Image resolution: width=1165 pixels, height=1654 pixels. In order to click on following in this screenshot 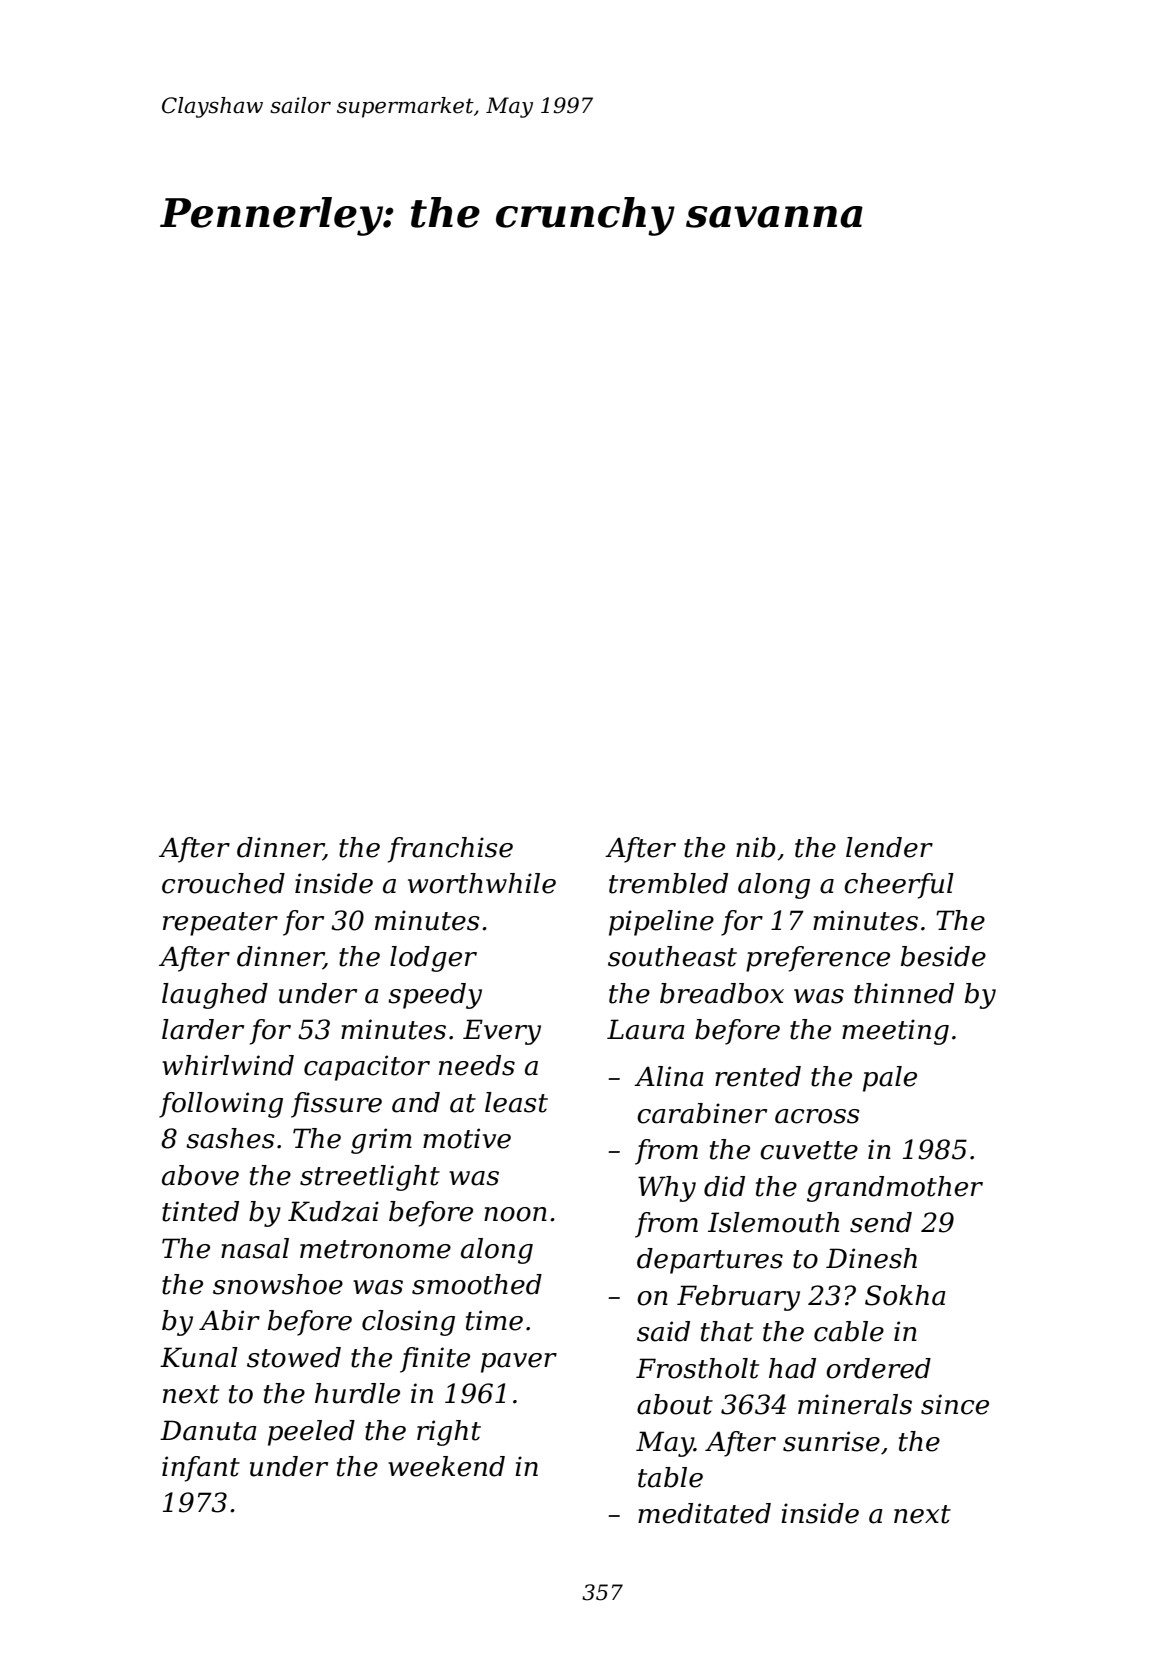, I will do `click(221, 1105)`.
